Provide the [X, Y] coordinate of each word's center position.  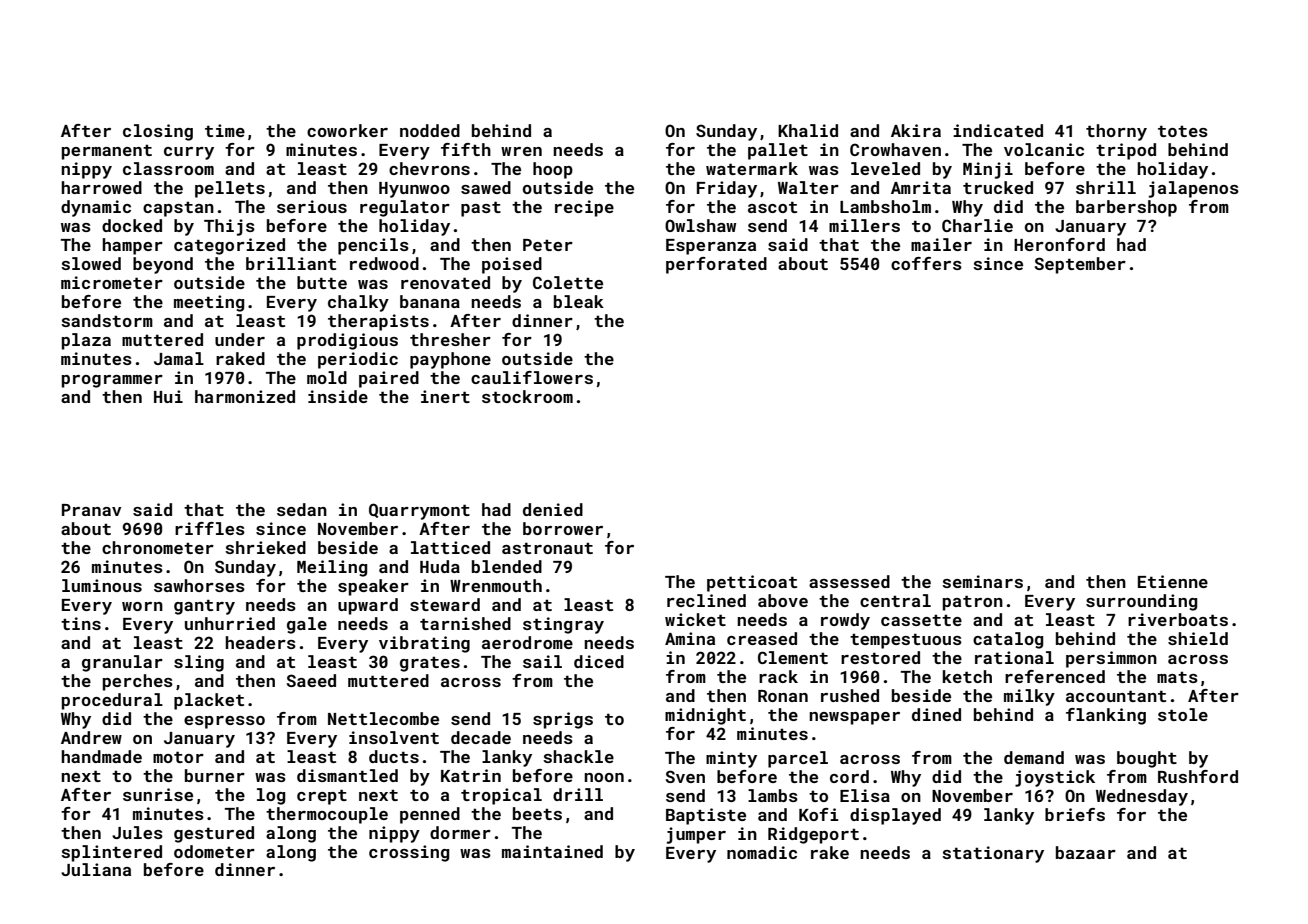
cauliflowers [532, 377]
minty [731, 759]
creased [762, 638]
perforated [716, 265]
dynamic [96, 208]
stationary [993, 854]
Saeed [311, 680]
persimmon [1111, 659]
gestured [214, 834]
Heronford [1059, 244]
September [1080, 265]
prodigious [347, 341]
